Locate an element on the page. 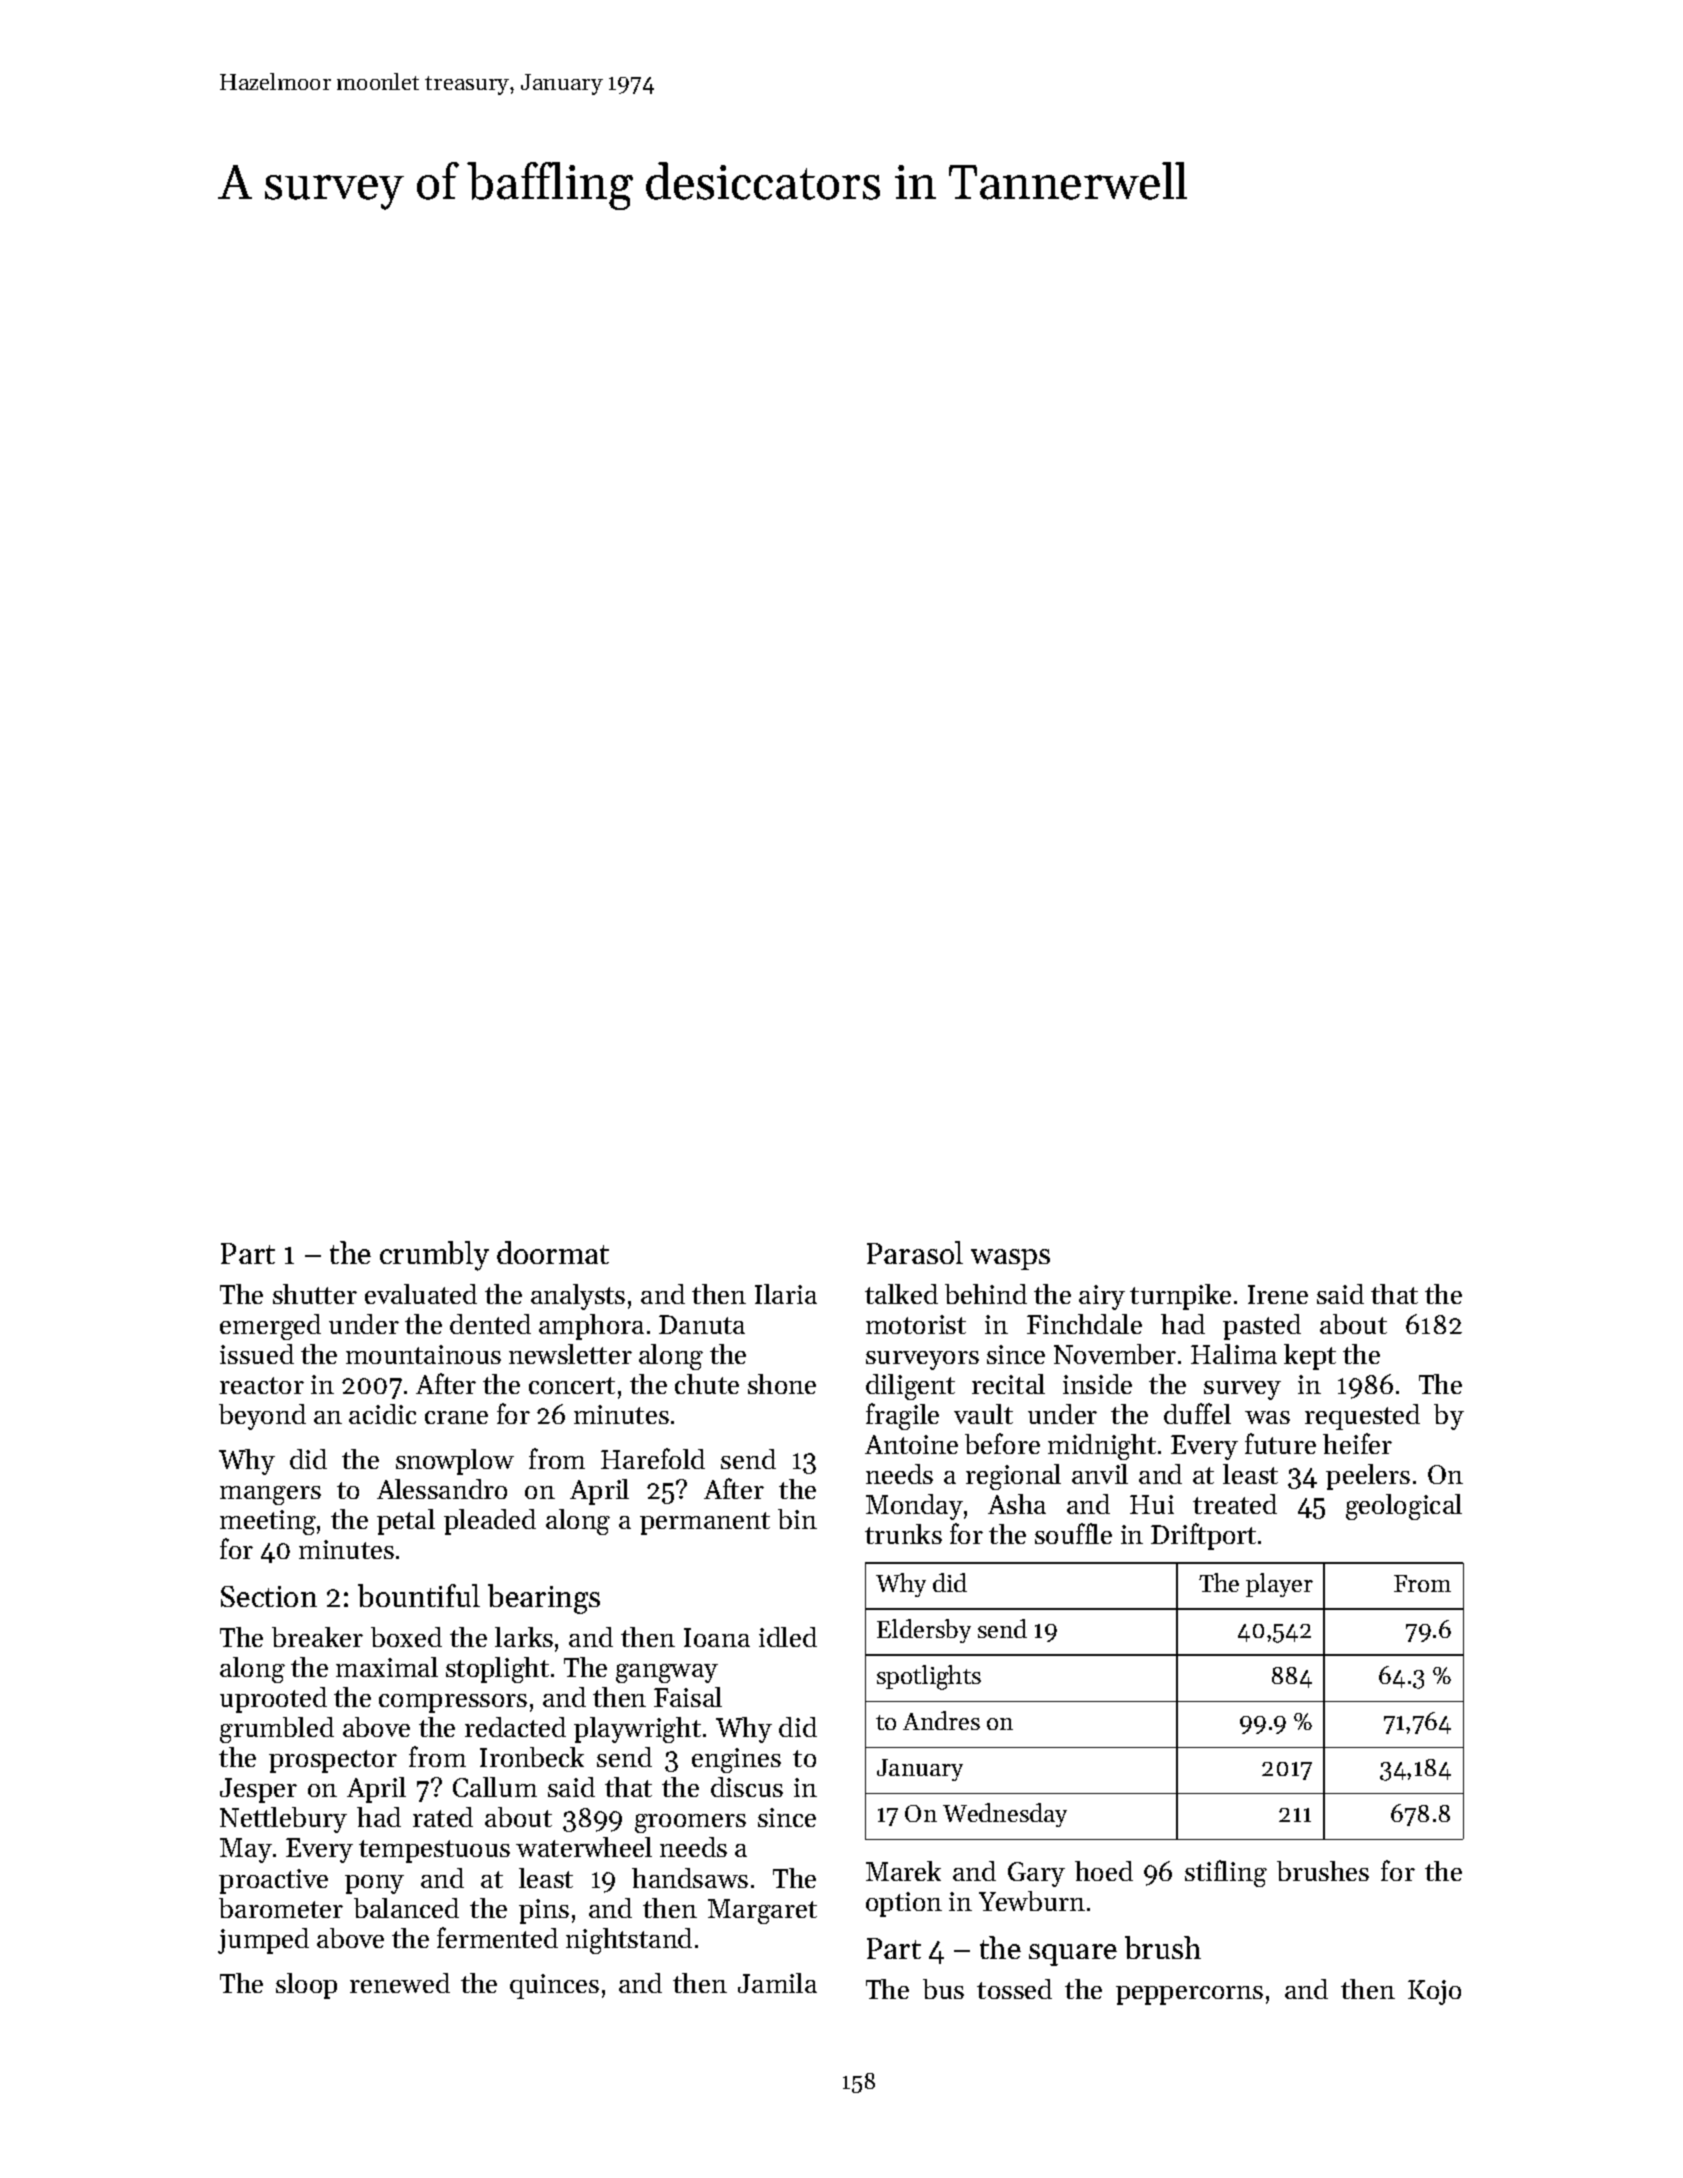 Image resolution: width=1683 pixels, height=2178 pixels. Halima is located at coordinates (1234, 1354).
